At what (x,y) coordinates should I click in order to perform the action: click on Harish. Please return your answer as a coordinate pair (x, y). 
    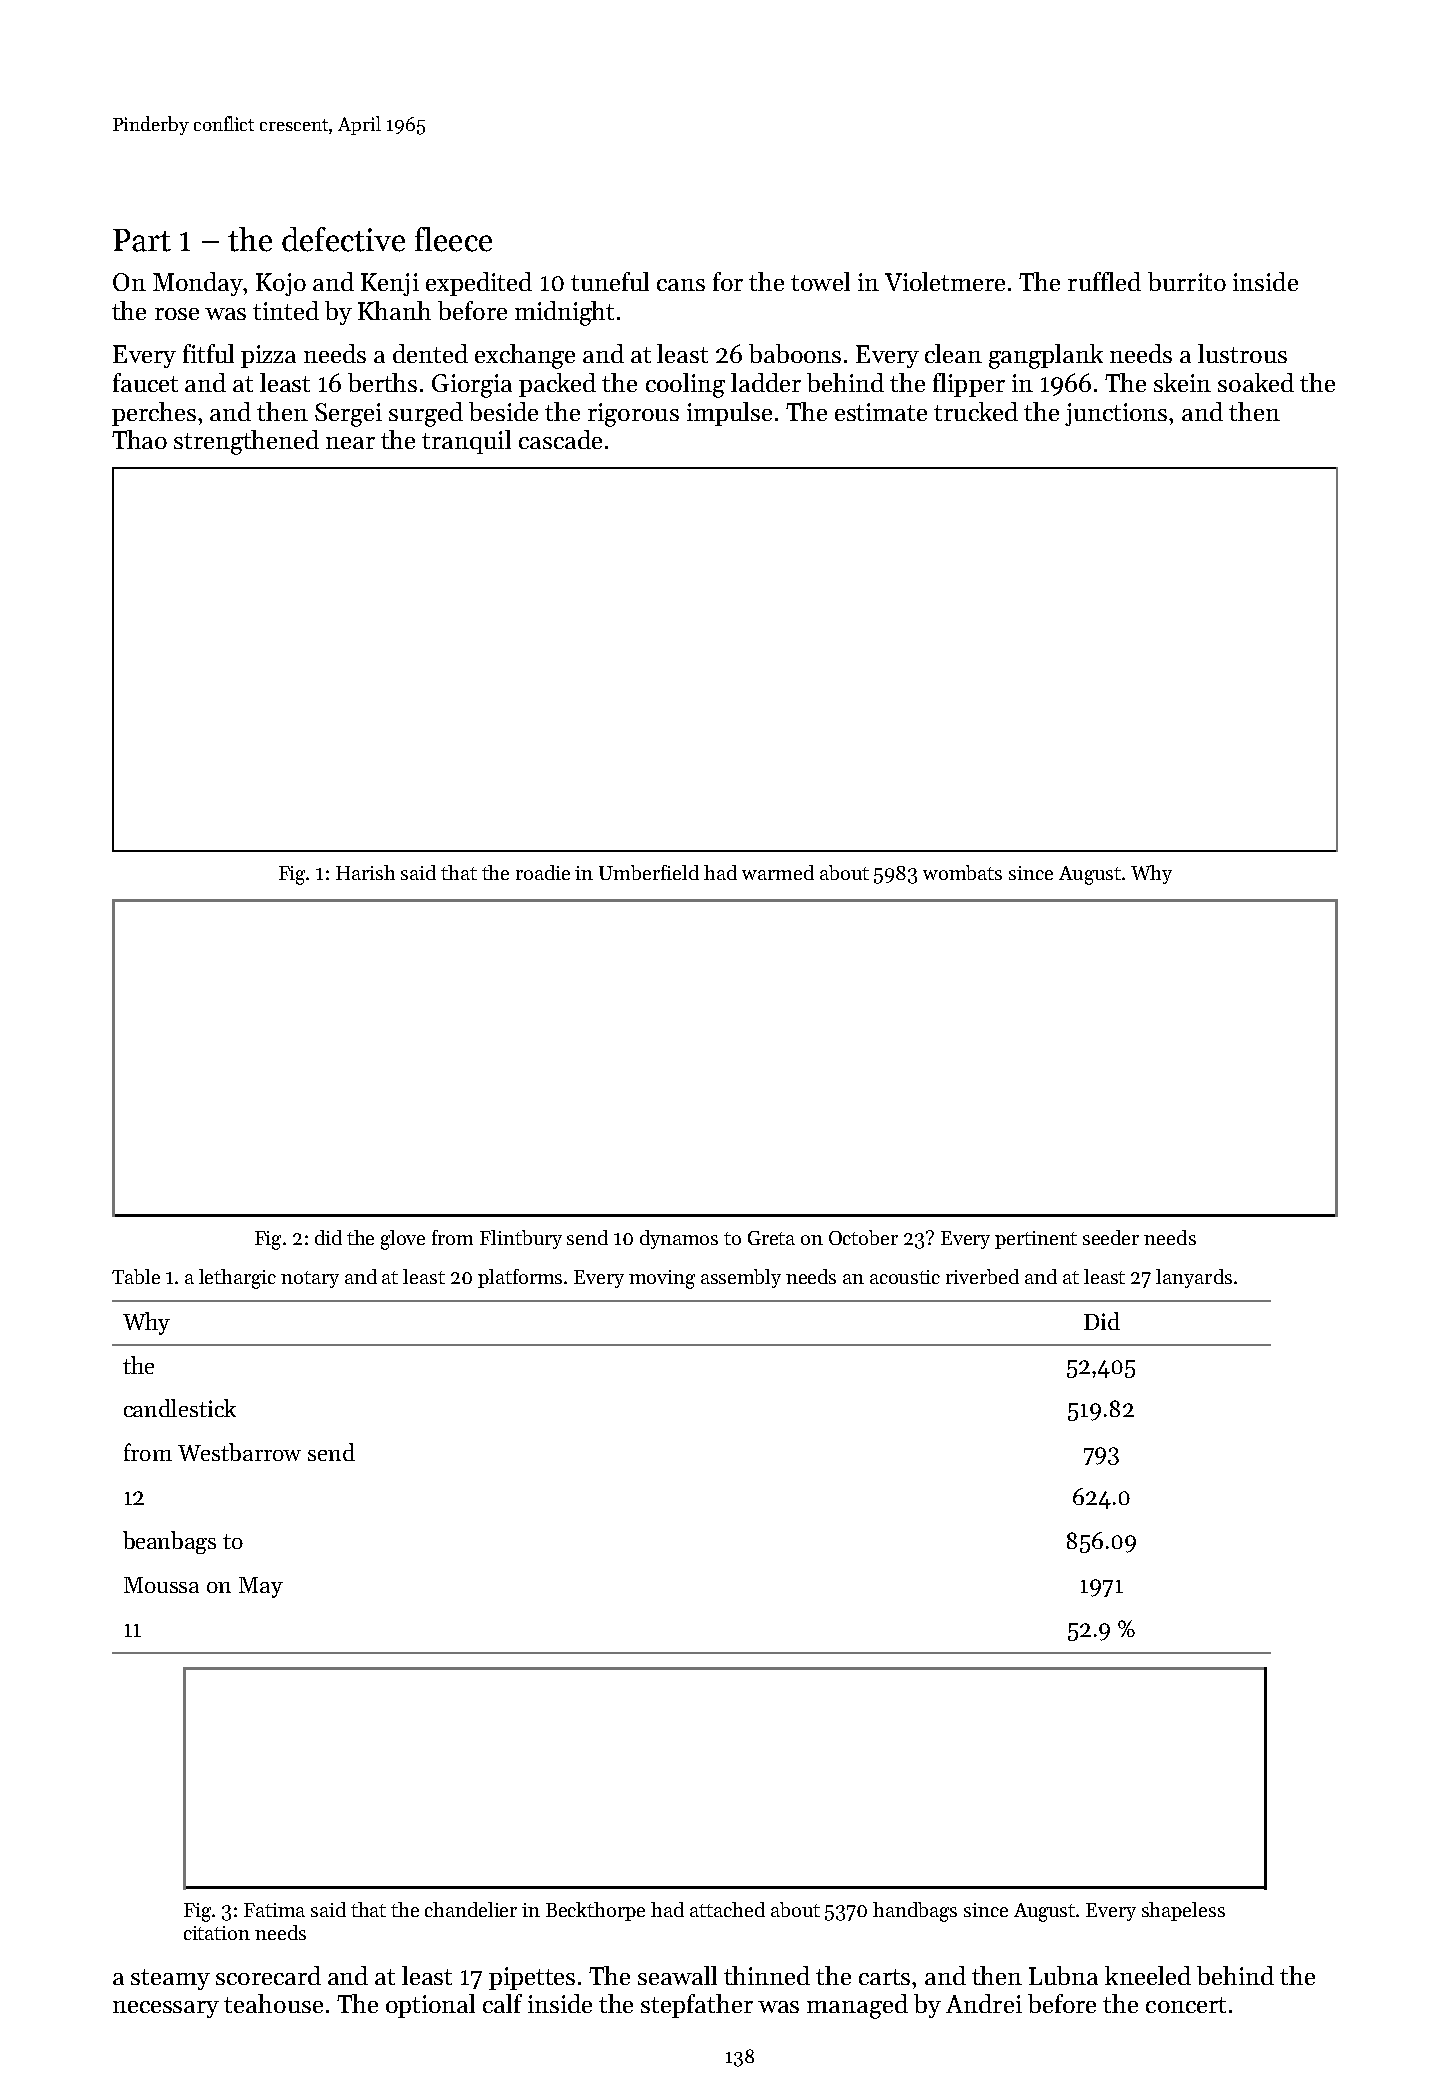
    Looking at the image, I should click on (365, 872).
